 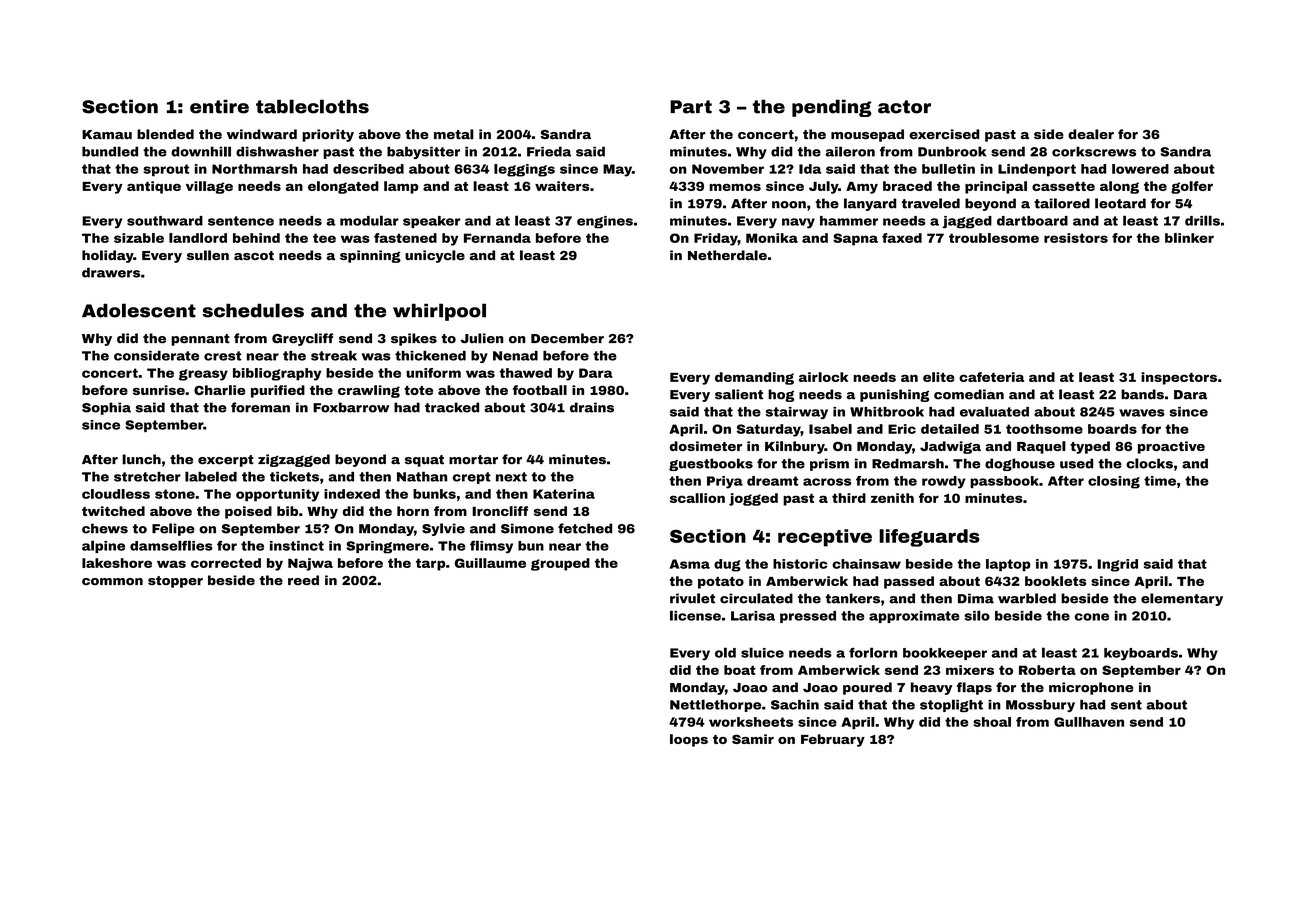 I want to click on Lindenport, so click(x=1037, y=170).
